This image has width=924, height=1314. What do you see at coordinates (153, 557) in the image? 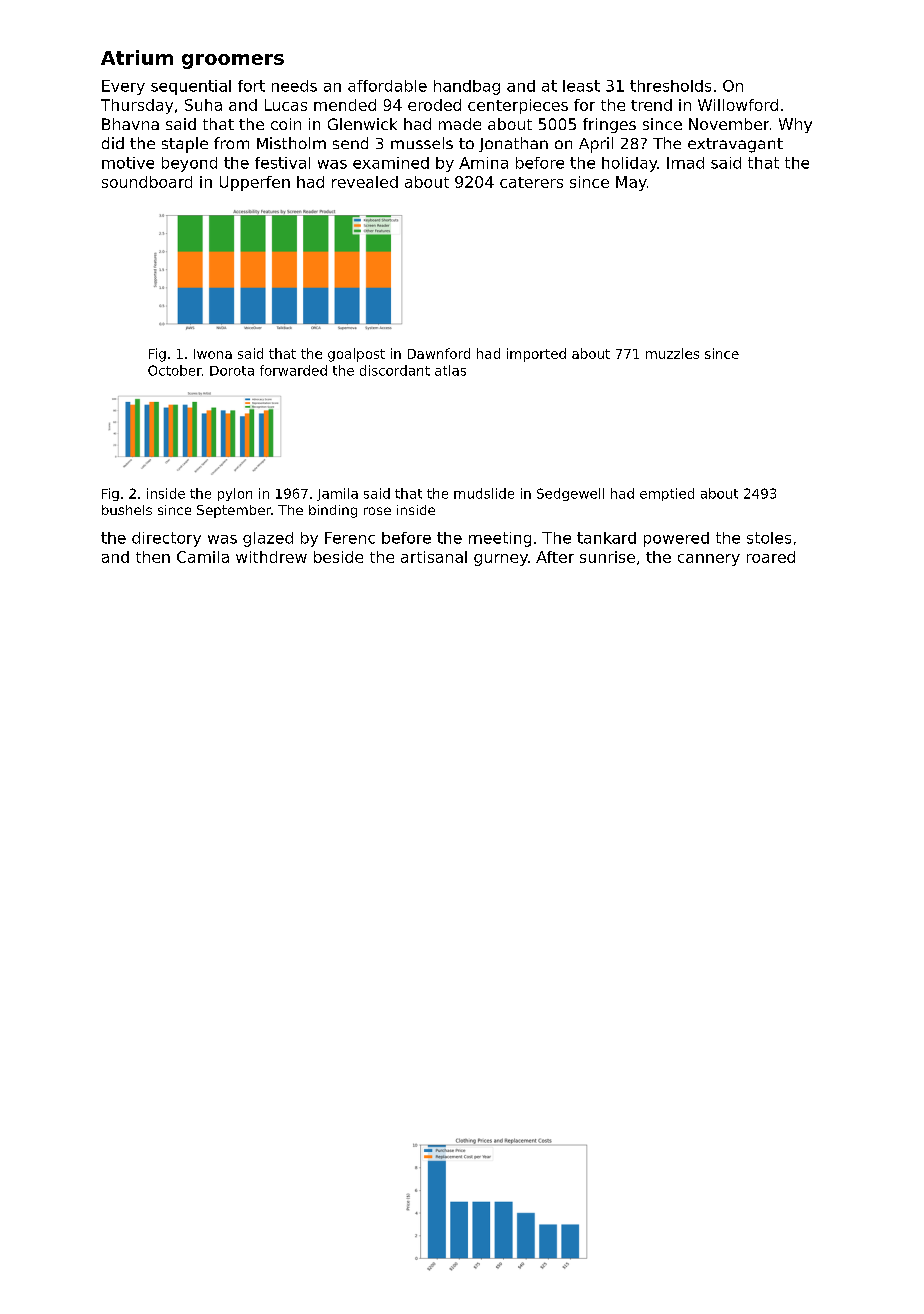
I see `then` at bounding box center [153, 557].
